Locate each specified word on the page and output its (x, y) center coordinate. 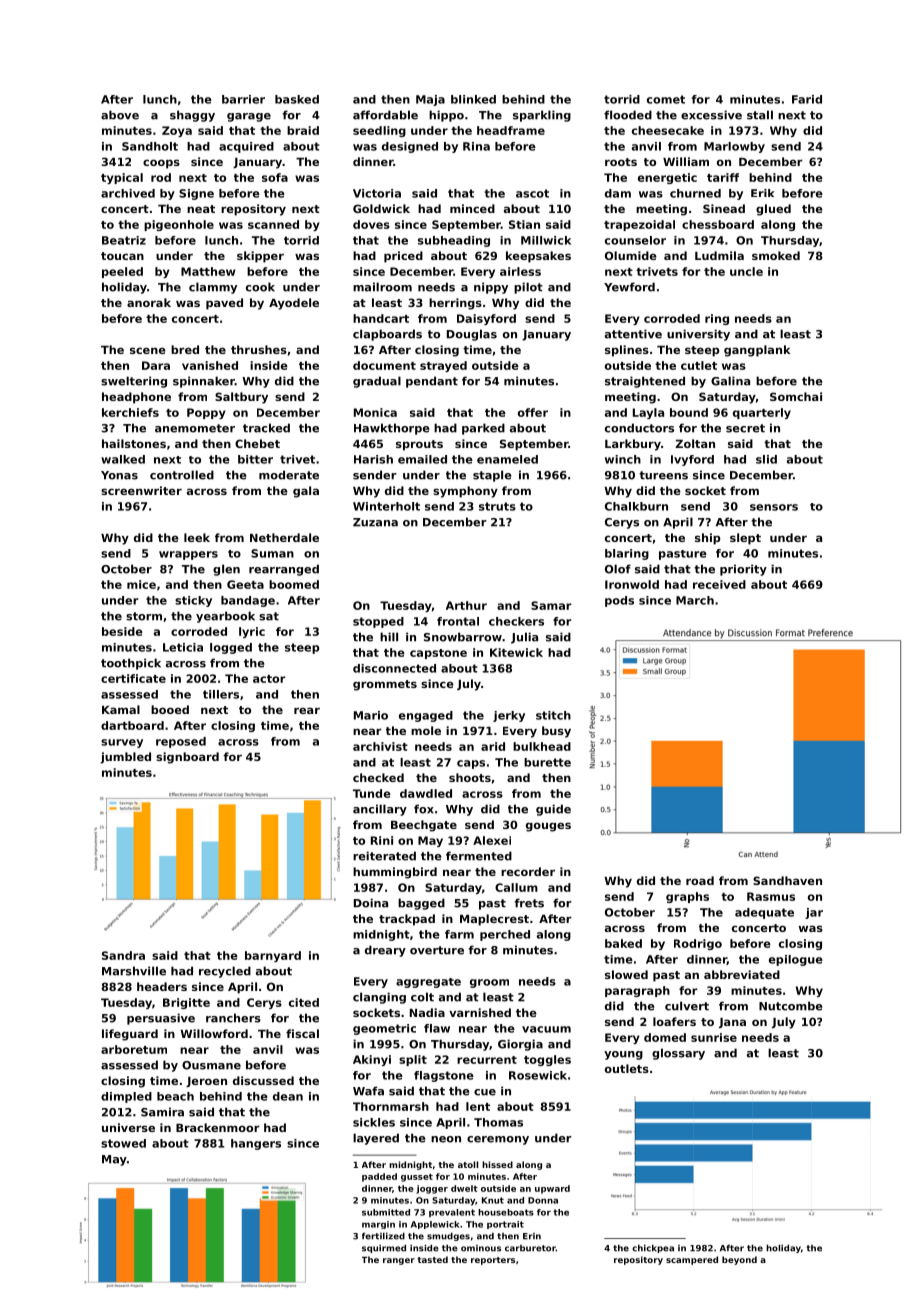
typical (122, 178)
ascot (532, 193)
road (700, 880)
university (698, 335)
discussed (263, 1080)
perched (505, 935)
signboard (187, 758)
